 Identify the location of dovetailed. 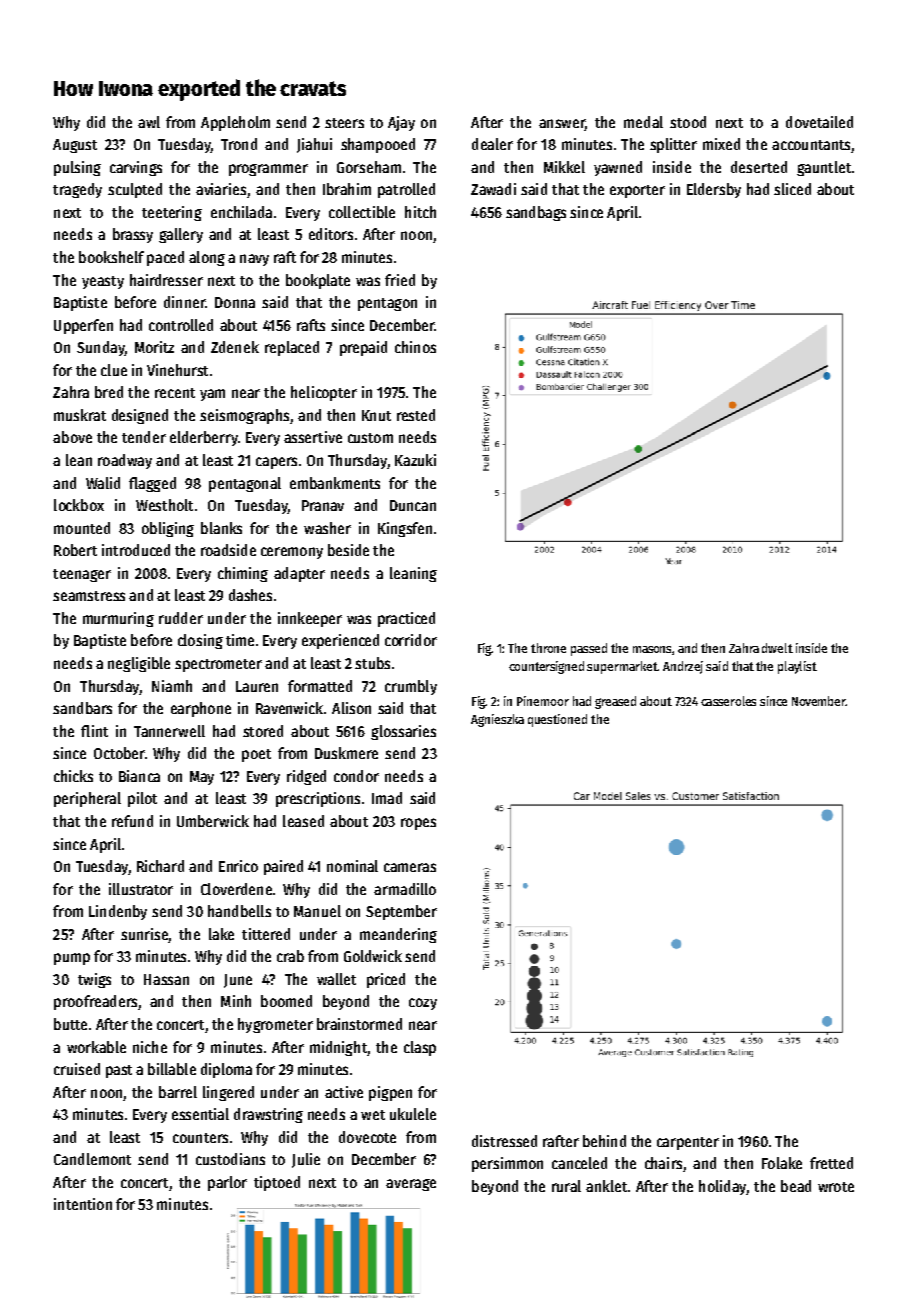
(819, 122).
